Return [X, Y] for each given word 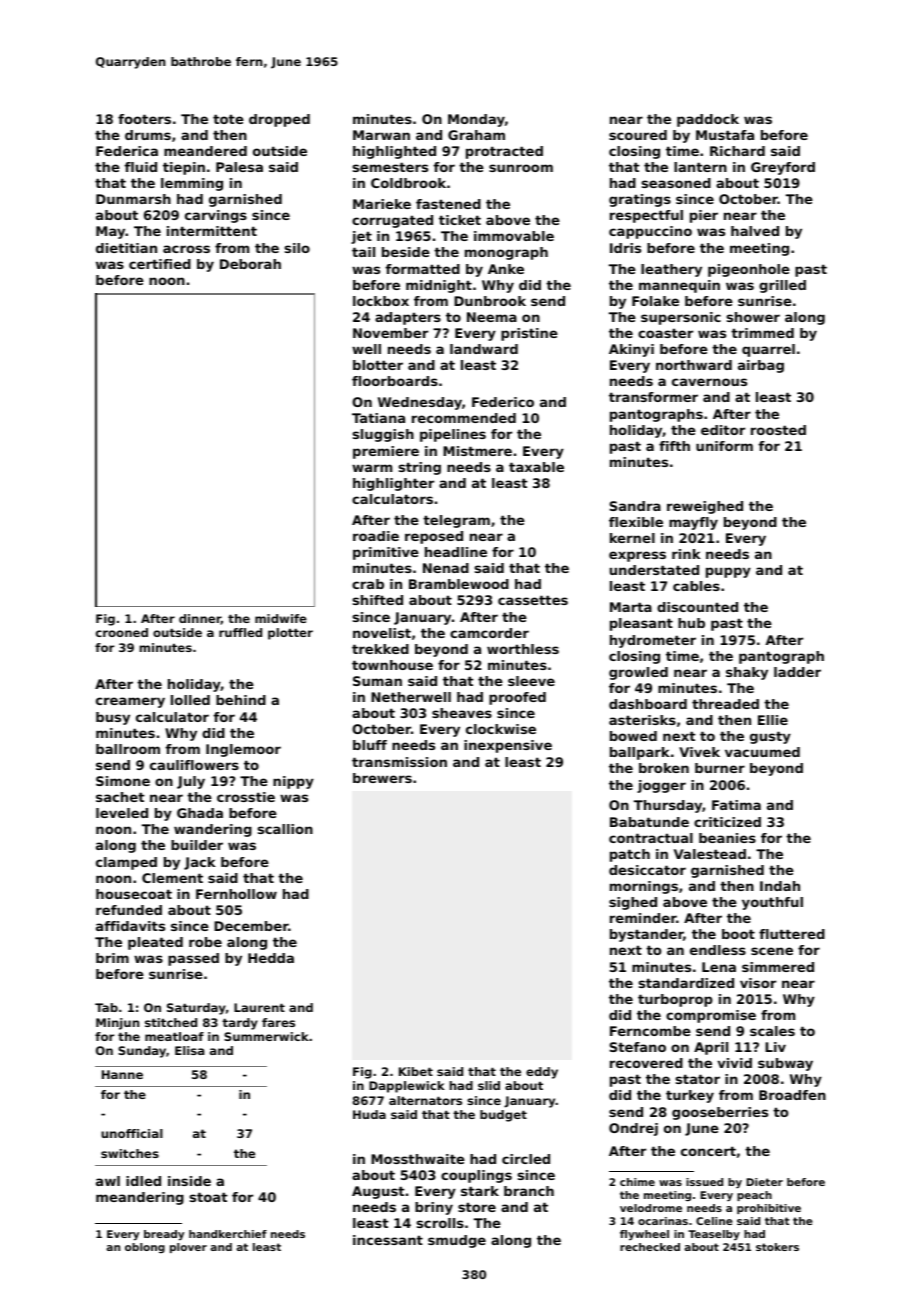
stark [480, 1191]
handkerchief [228, 1234]
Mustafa [725, 135]
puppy [728, 572]
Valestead [710, 854]
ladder [797, 672]
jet [361, 237]
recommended [464, 418]
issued [704, 1182]
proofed [517, 698]
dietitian [126, 248]
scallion [285, 829]
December [251, 926]
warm [372, 468]
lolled [190, 700]
